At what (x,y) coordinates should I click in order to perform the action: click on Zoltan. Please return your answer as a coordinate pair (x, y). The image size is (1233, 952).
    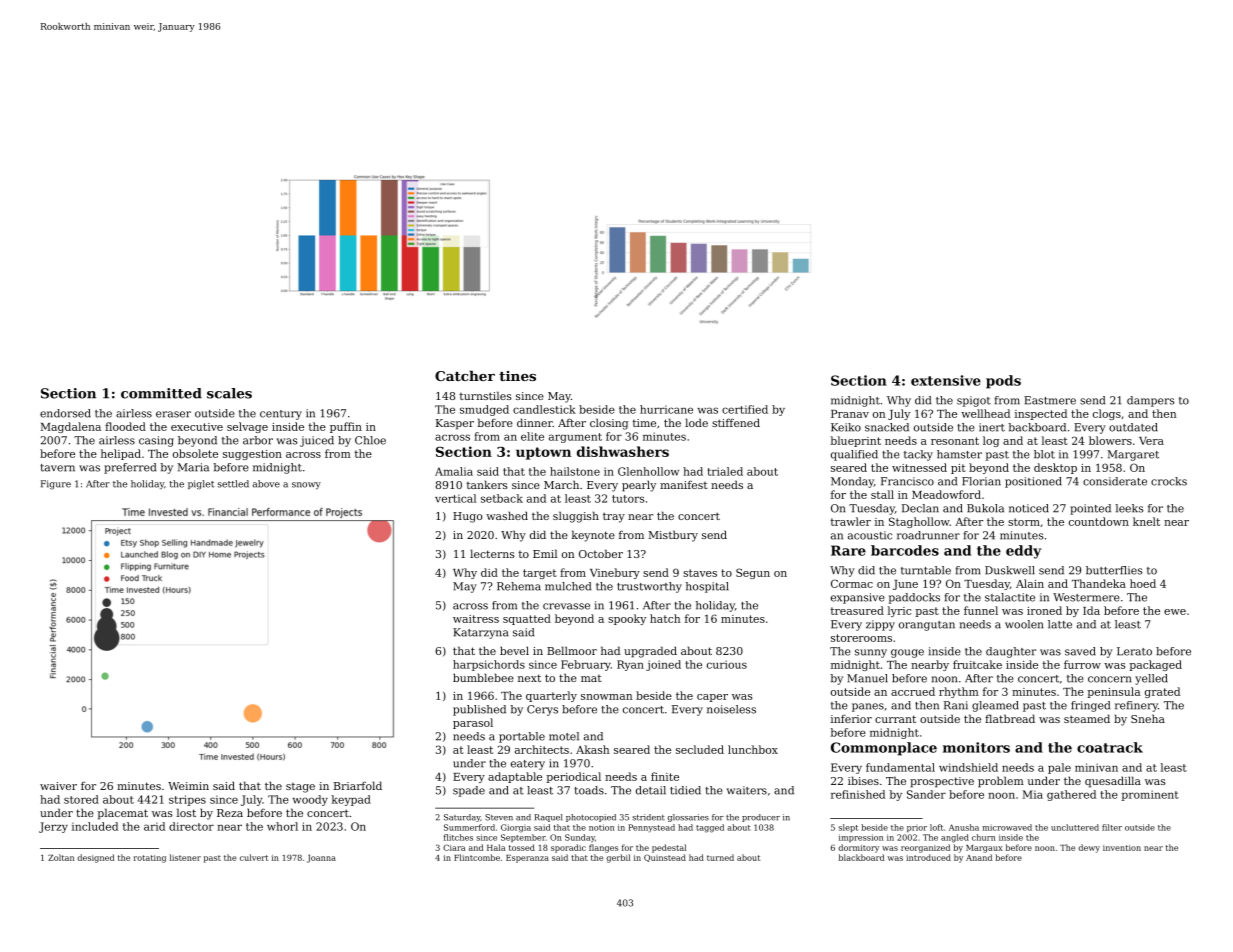
    Looking at the image, I should click on (61, 857).
